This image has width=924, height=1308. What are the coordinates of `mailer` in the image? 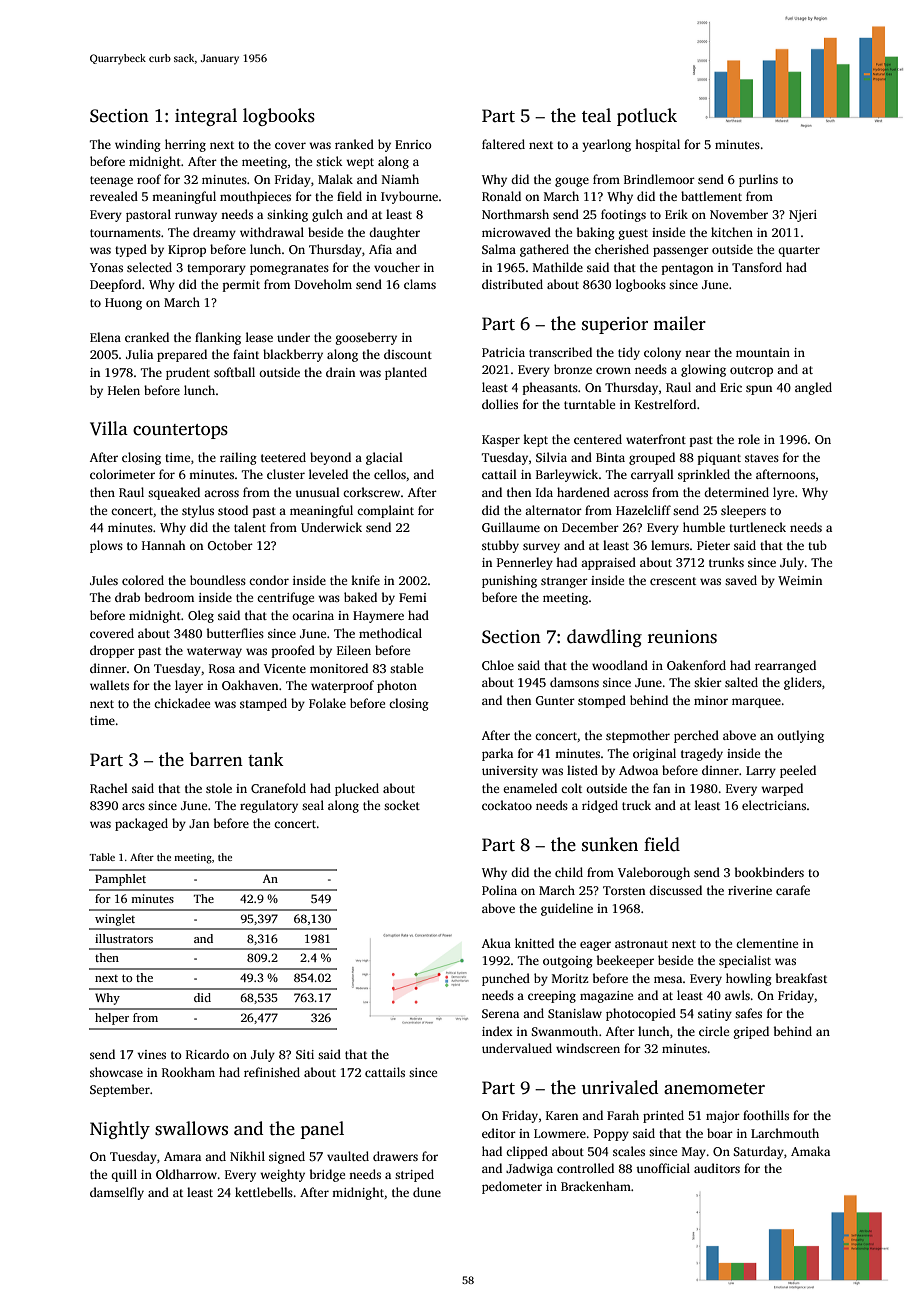 It's located at (679, 323).
